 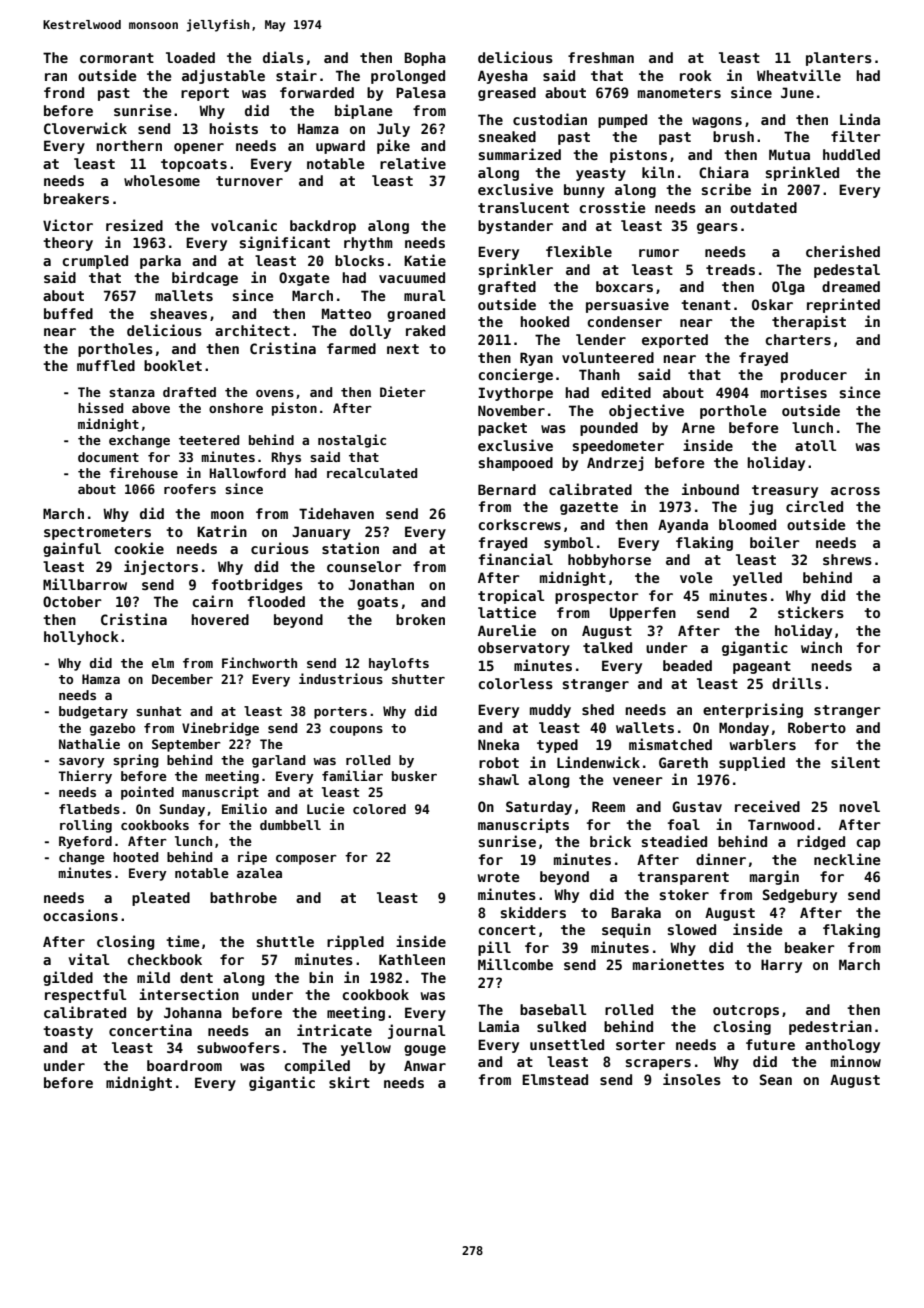 What do you see at coordinates (97, 533) in the screenshot?
I see `spectrometers` at bounding box center [97, 533].
